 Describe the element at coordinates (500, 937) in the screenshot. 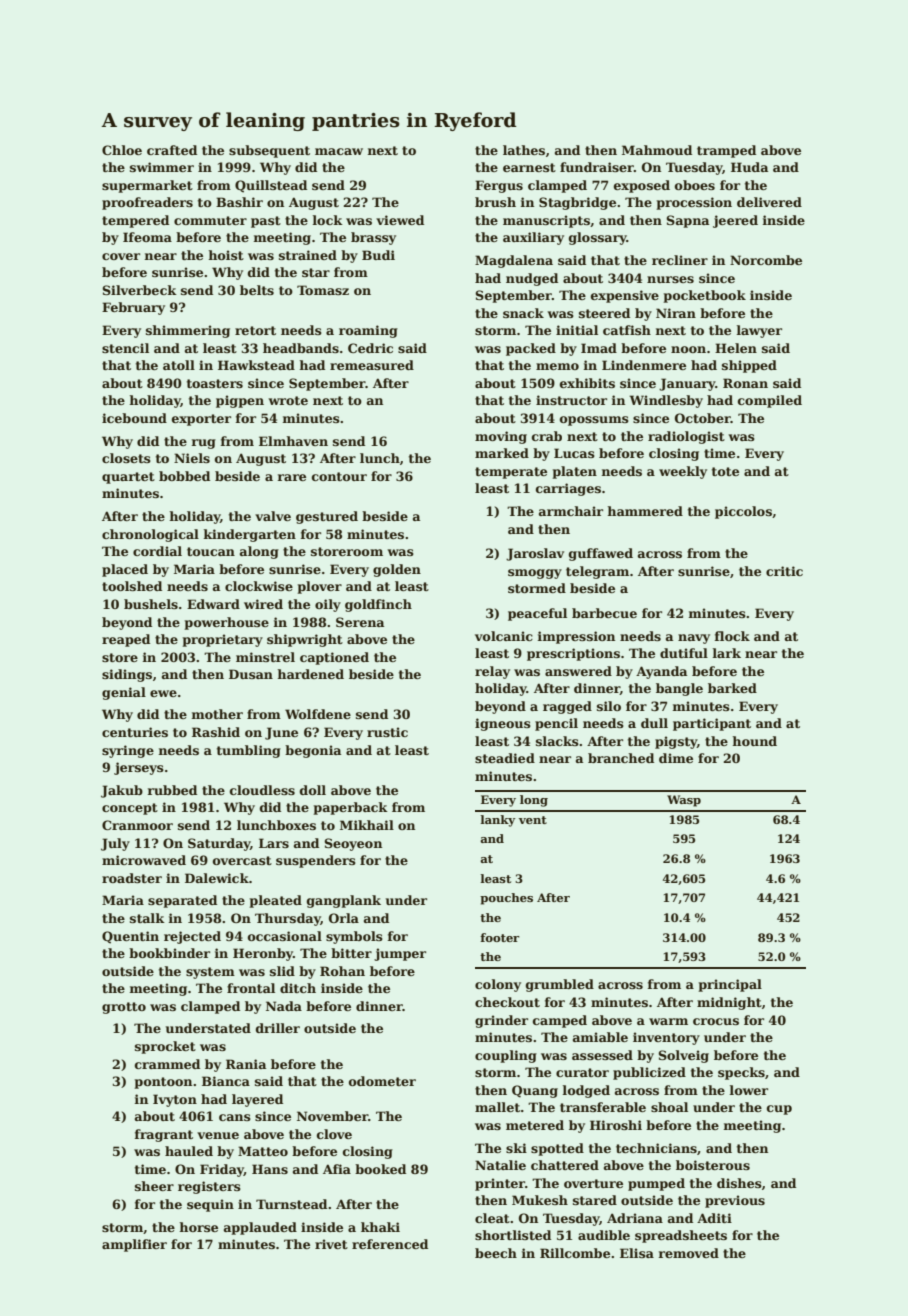

I see `footer` at that location.
